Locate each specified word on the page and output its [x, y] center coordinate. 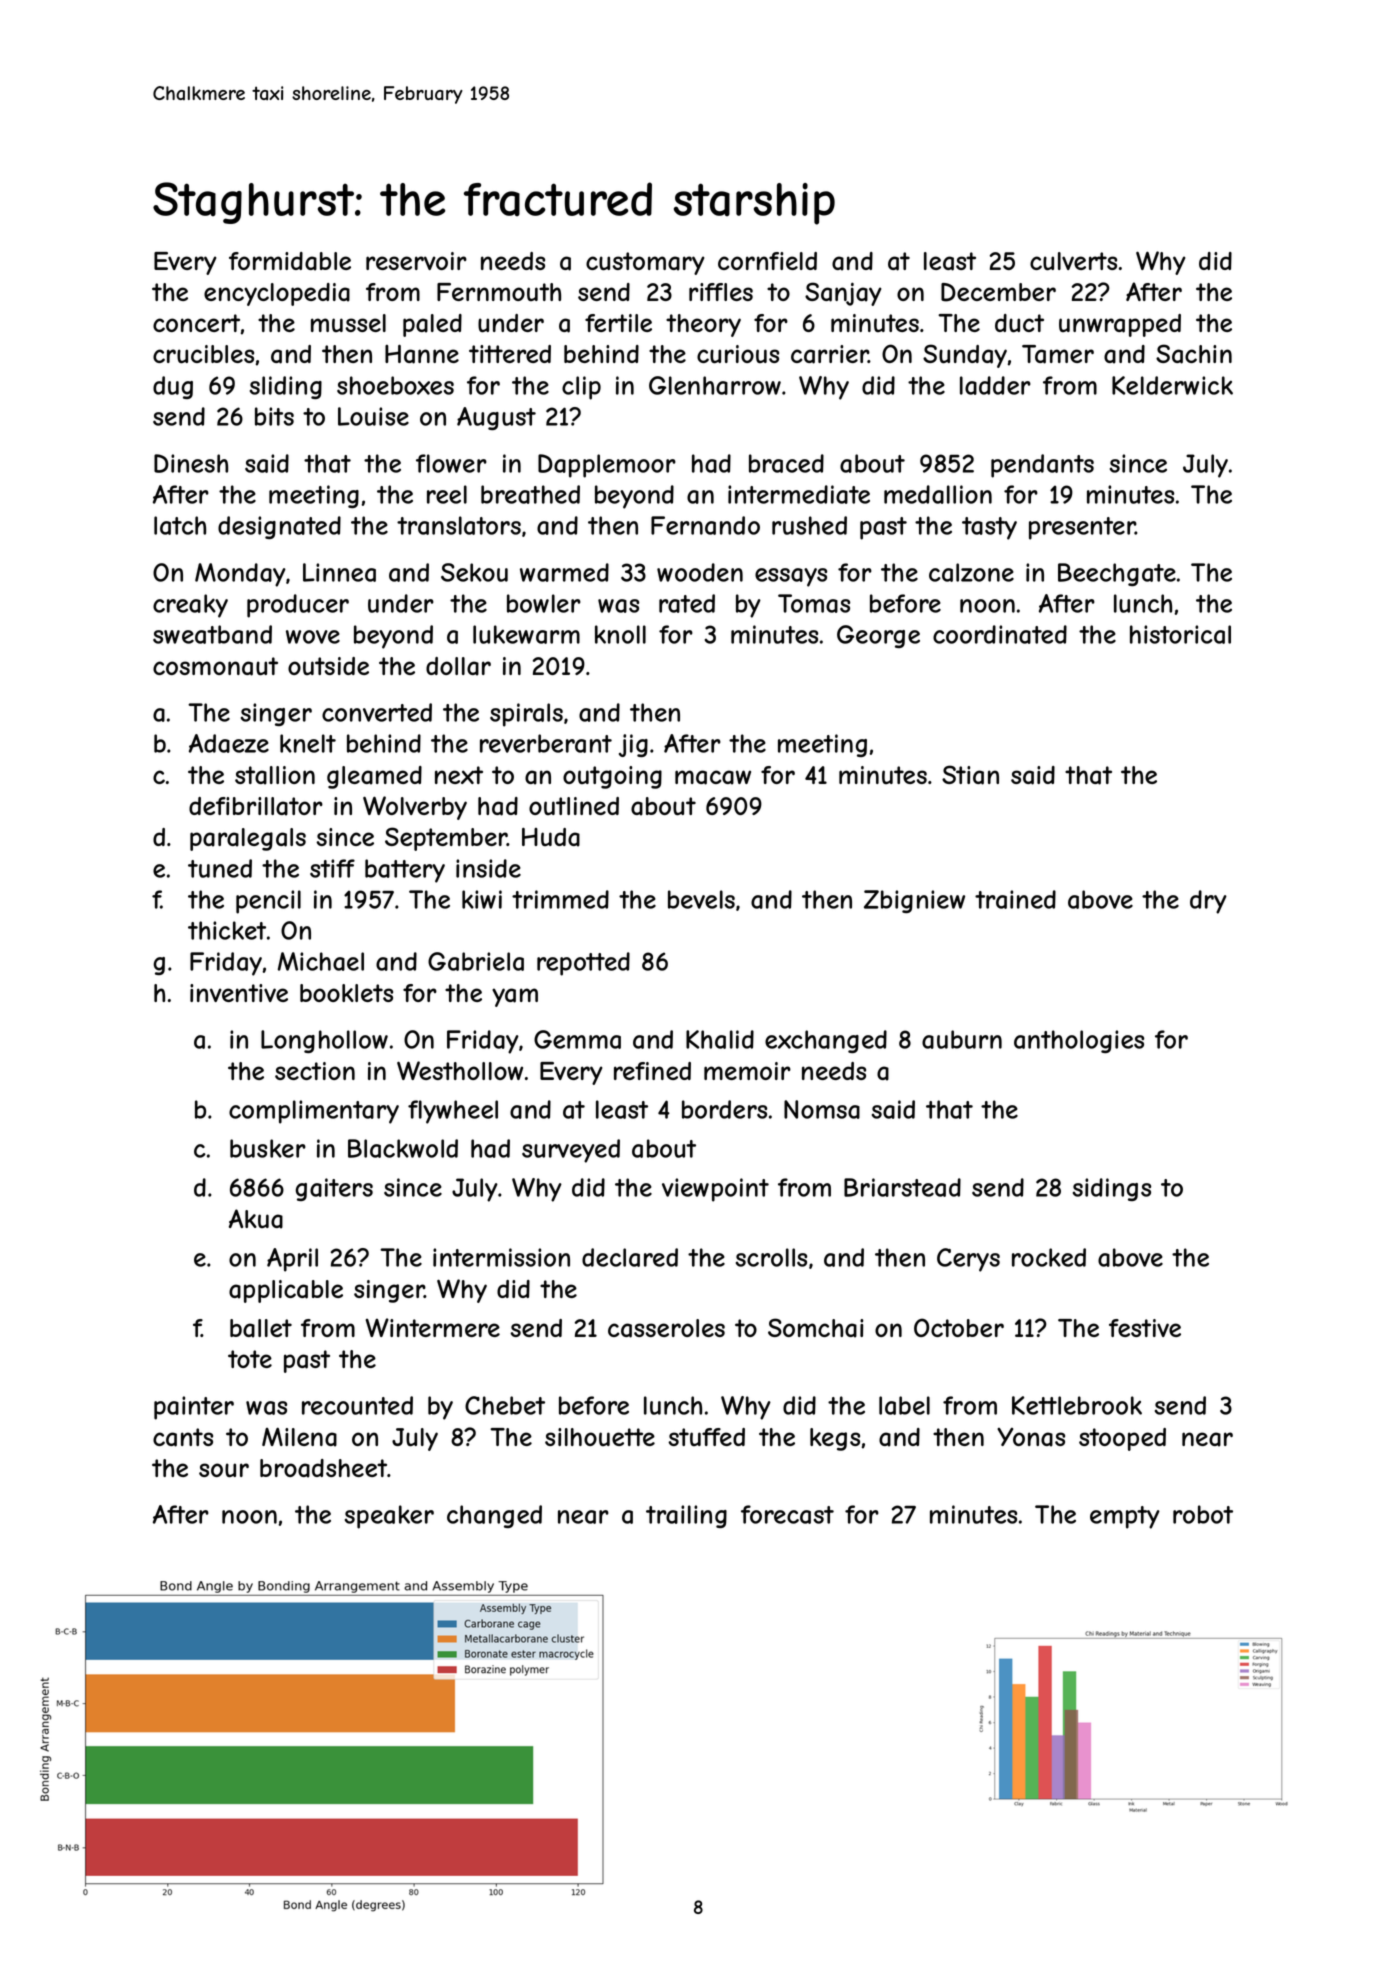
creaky [190, 606]
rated [687, 603]
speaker [389, 1517]
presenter [1082, 528]
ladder [995, 385]
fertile [618, 323]
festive [1145, 1328]
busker [268, 1148]
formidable [290, 261]
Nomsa [822, 1109]
